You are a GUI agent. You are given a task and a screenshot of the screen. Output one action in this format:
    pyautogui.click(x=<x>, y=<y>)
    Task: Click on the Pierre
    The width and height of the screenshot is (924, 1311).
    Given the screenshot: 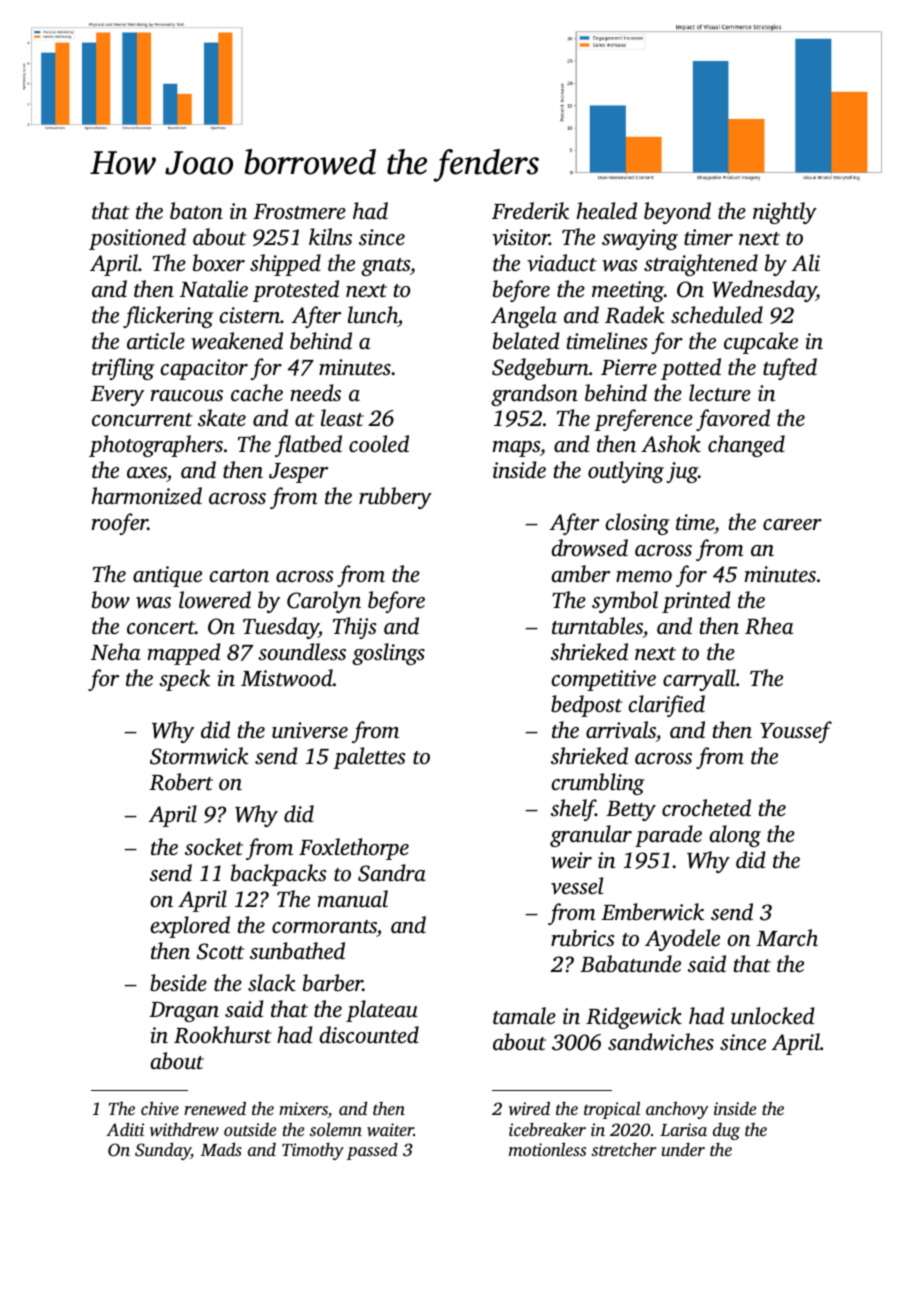 What is the action you would take?
    pyautogui.click(x=629, y=367)
